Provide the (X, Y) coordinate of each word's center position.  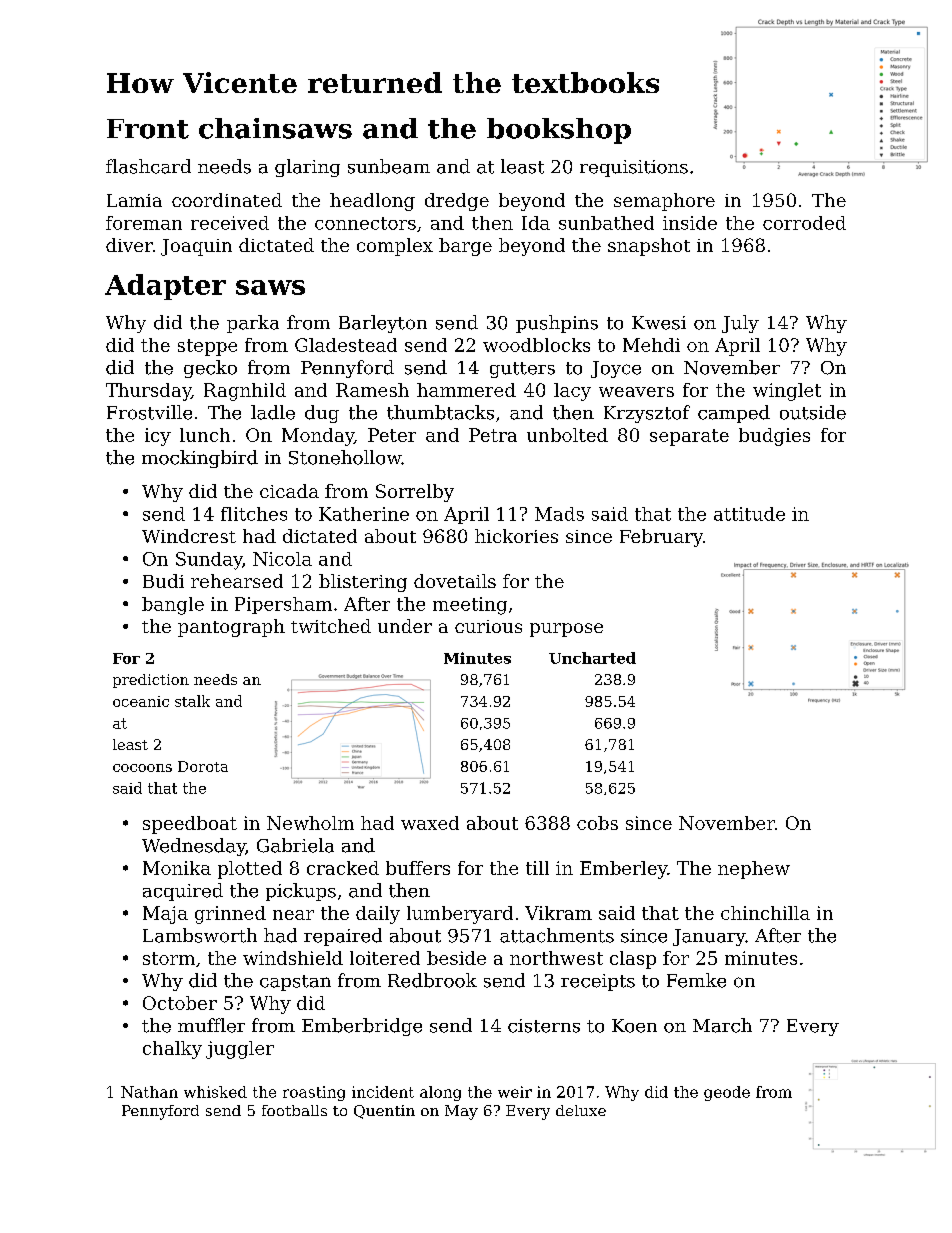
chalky (172, 1050)
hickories (516, 536)
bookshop (559, 131)
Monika (177, 868)
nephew (754, 870)
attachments (557, 935)
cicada (289, 491)
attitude (749, 514)
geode (727, 1093)
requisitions (634, 168)
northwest (556, 958)
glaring (307, 168)
